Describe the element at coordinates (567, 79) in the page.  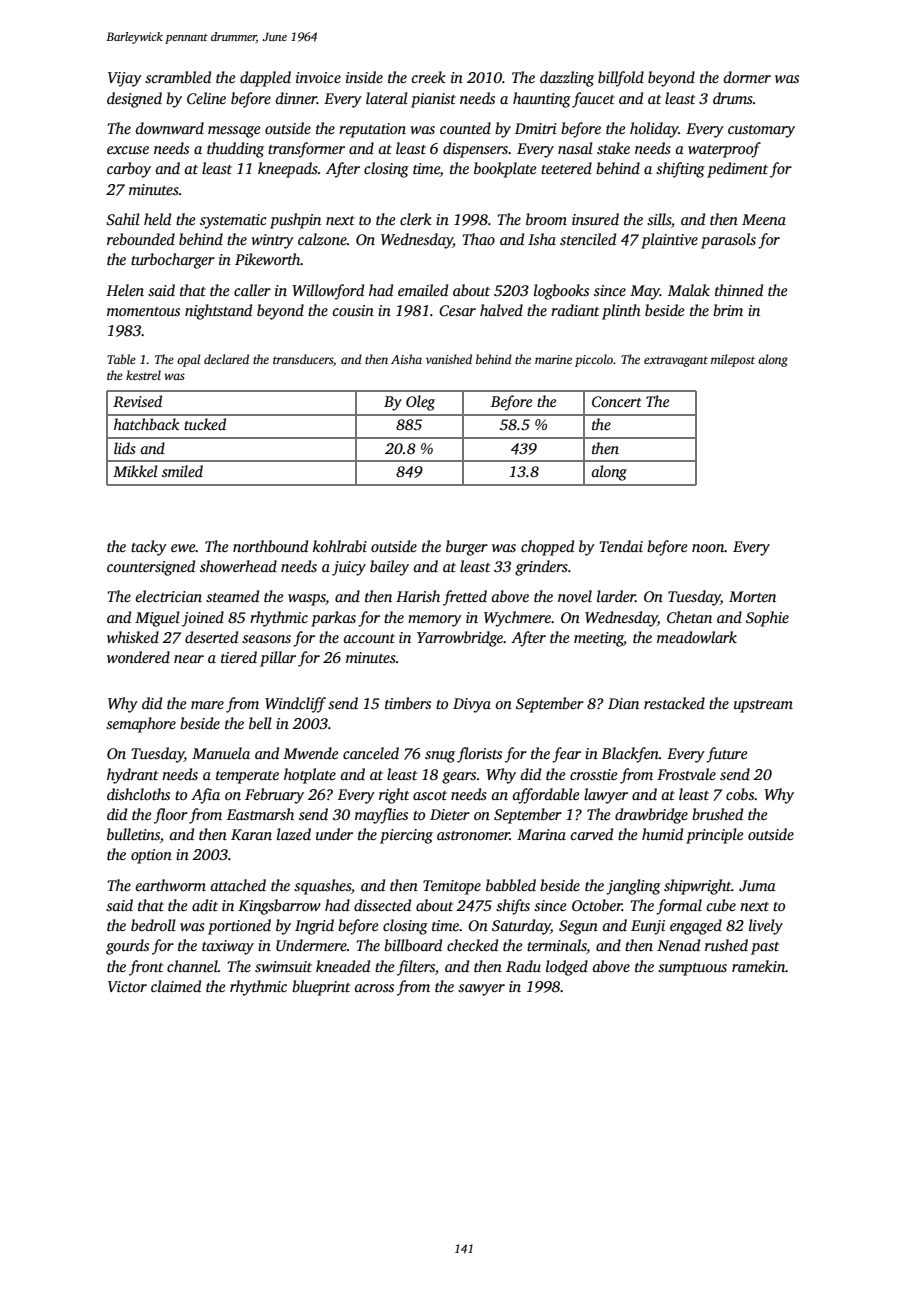
I see `dazzling` at that location.
